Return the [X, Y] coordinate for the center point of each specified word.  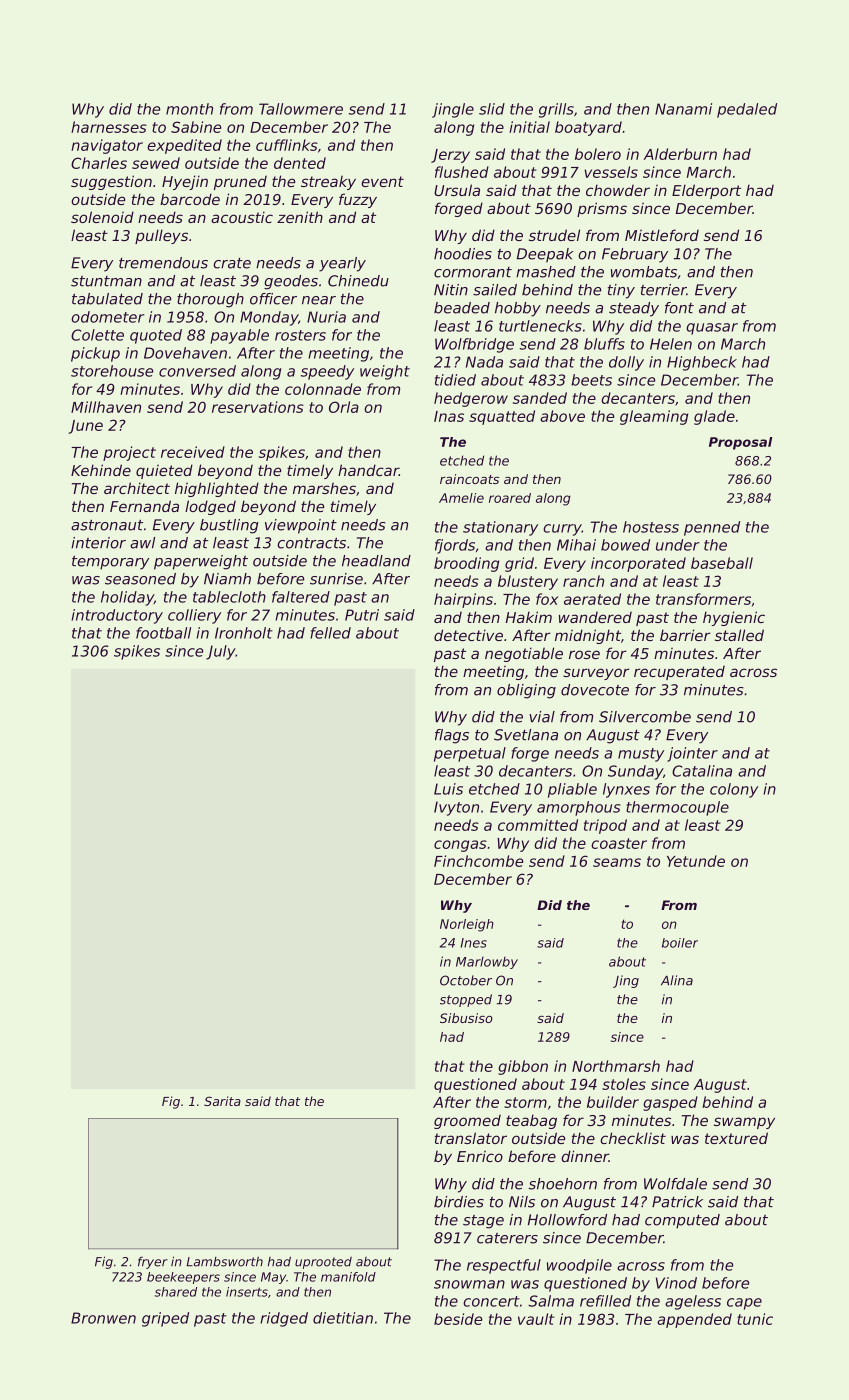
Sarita [222, 1101]
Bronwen [103, 1318]
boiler [680, 943]
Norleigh [467, 925]
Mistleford [662, 235]
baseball [722, 563]
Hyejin [185, 182]
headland [376, 561]
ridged [284, 1319]
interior [98, 543]
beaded [462, 308]
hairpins [463, 600]
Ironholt [244, 633]
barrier [685, 635]
